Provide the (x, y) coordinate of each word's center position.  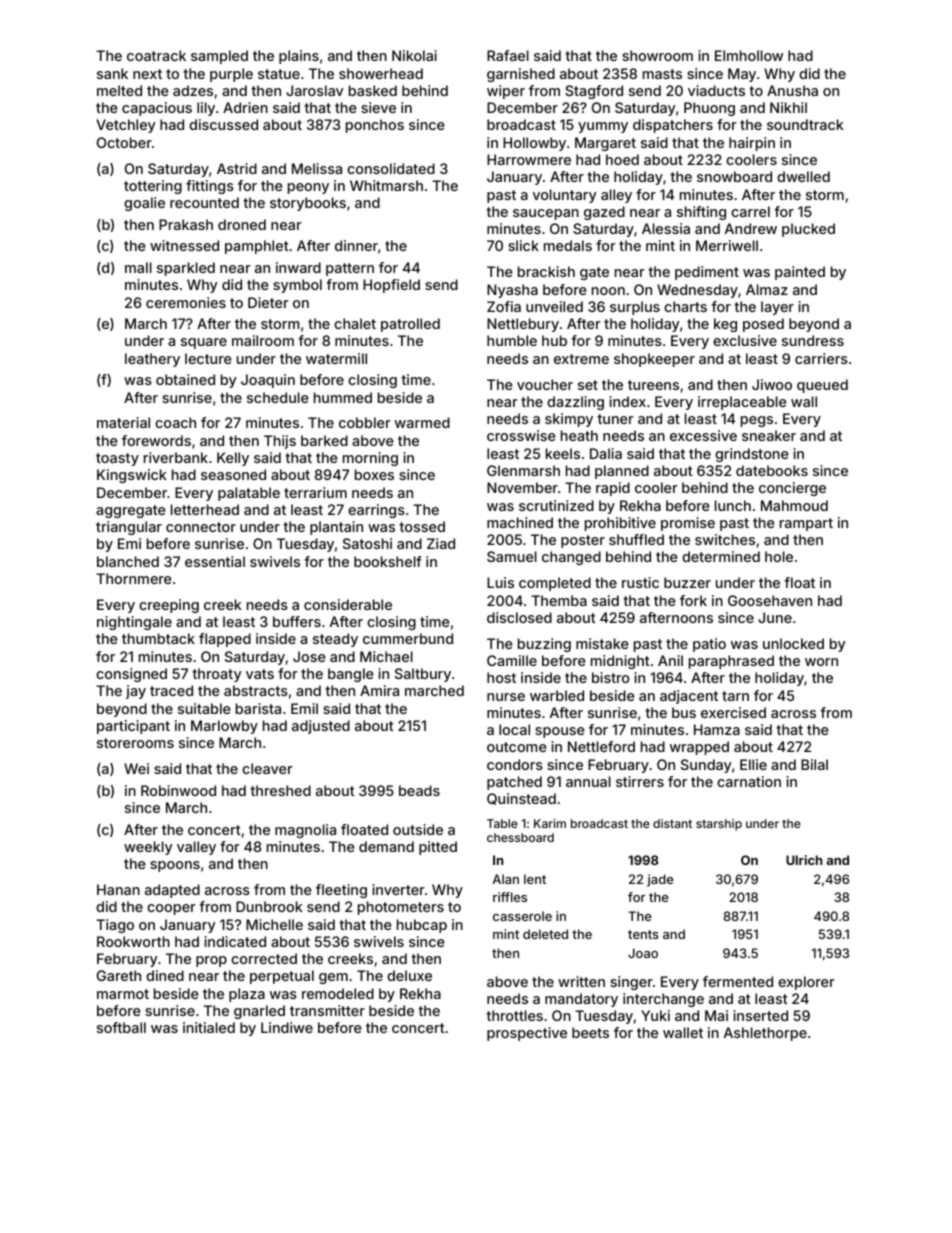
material (123, 422)
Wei (136, 768)
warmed (422, 422)
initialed (209, 1027)
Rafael (508, 55)
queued (822, 386)
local (514, 729)
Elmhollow (749, 55)
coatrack (156, 55)
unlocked (793, 643)
